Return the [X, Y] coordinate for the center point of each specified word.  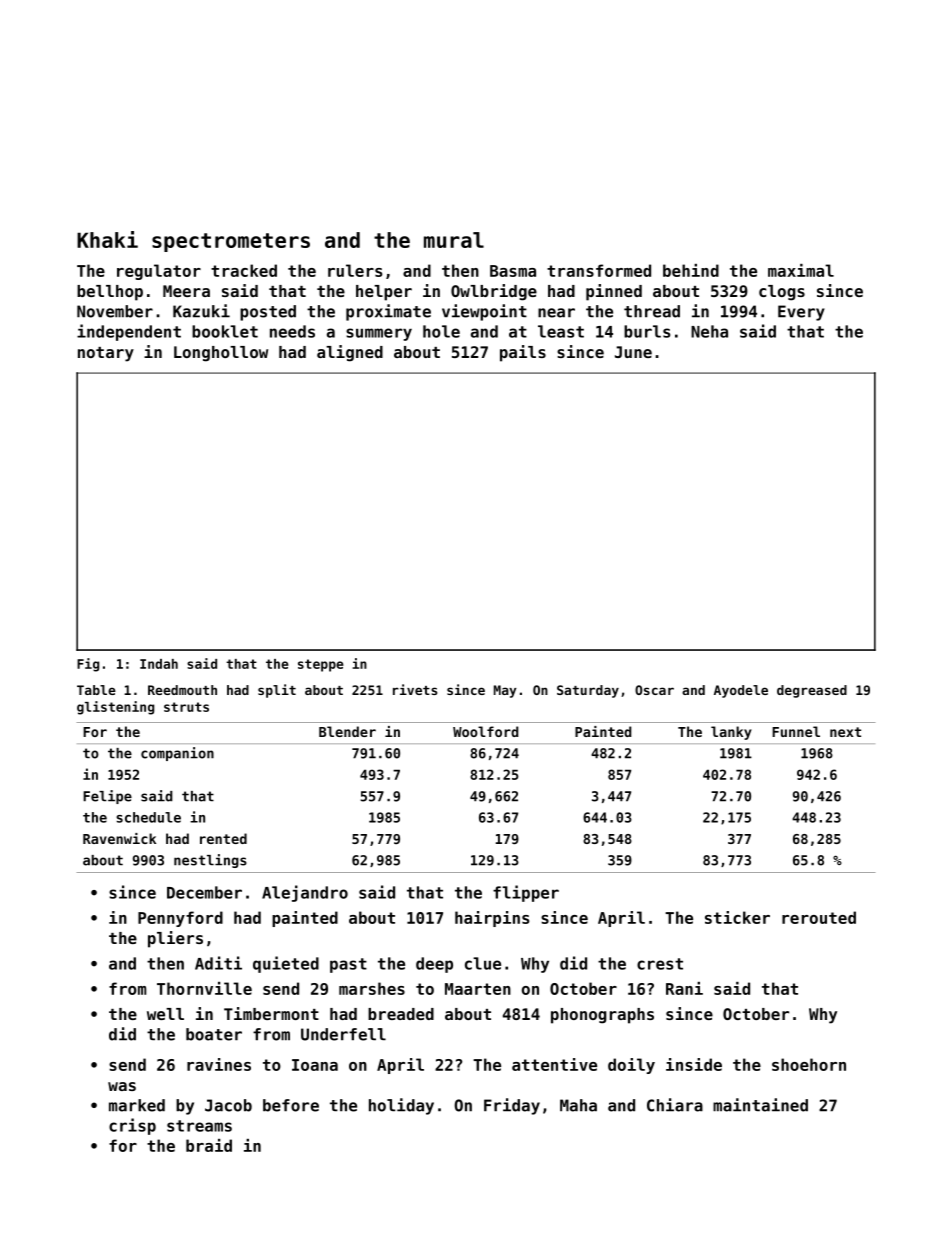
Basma [513, 271]
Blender [347, 731]
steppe [321, 665]
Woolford [486, 731]
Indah [159, 664]
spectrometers [231, 242]
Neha [709, 331]
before [291, 1105]
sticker [737, 917]
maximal [801, 270]
